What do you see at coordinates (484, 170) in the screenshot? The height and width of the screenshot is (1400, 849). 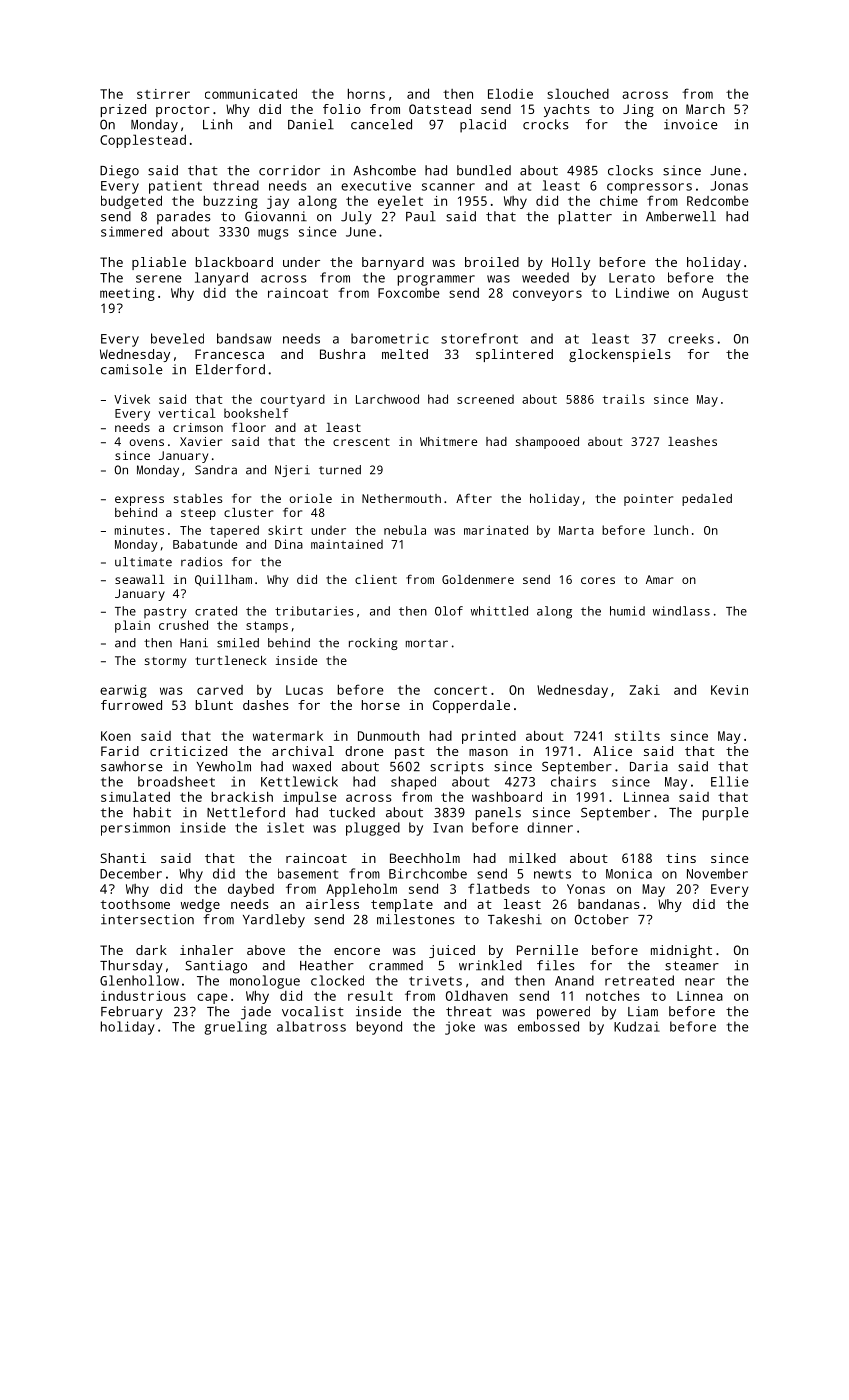 I see `bundled` at bounding box center [484, 170].
